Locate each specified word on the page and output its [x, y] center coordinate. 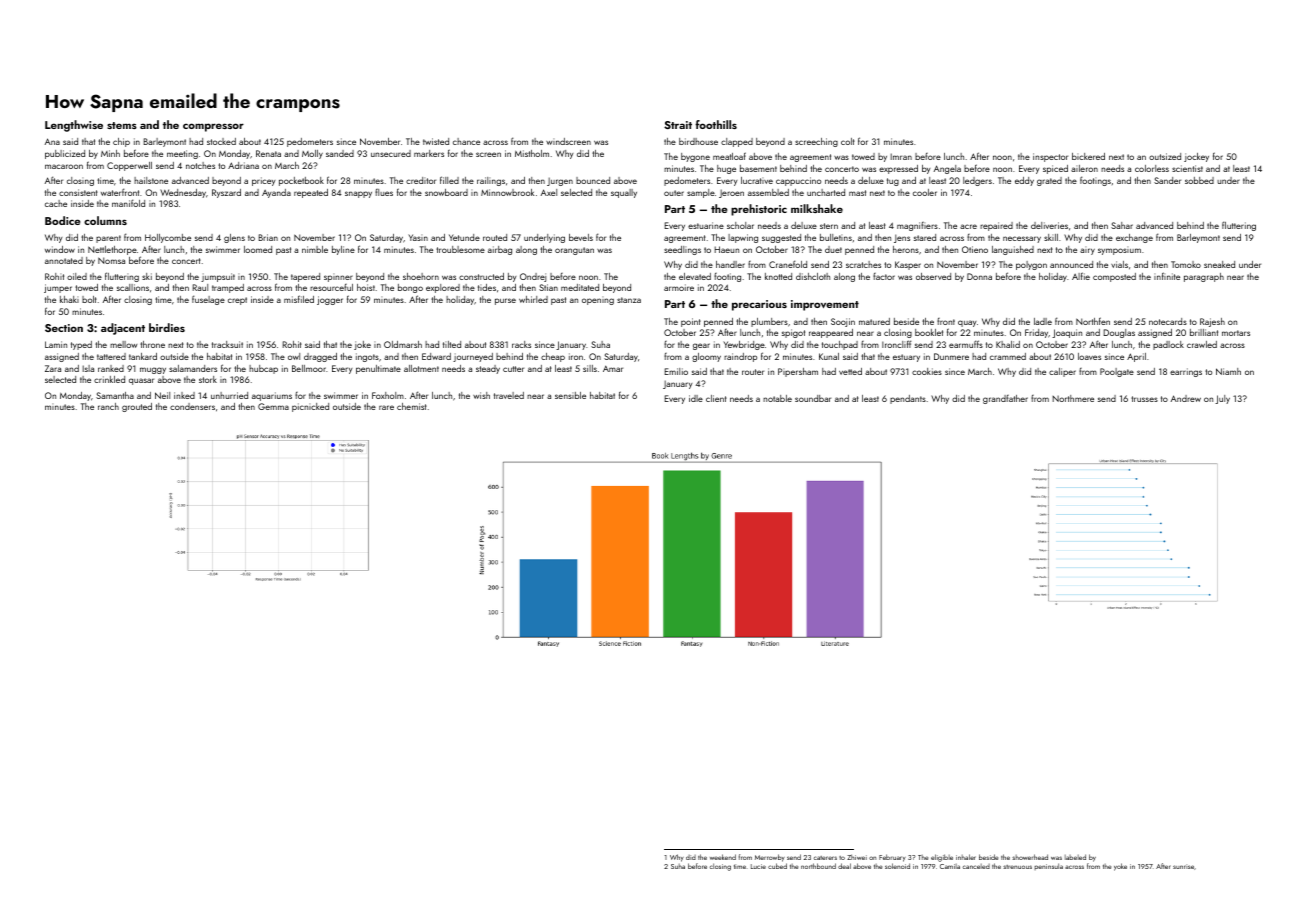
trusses [1144, 399]
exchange [1134, 238]
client [716, 398]
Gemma [273, 406]
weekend [723, 857]
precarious [759, 305]
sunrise [1183, 866]
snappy [358, 194]
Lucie [758, 866]
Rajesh [1212, 322]
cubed [777, 866]
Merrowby [770, 858]
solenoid [897, 866]
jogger [330, 300]
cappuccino [798, 181]
